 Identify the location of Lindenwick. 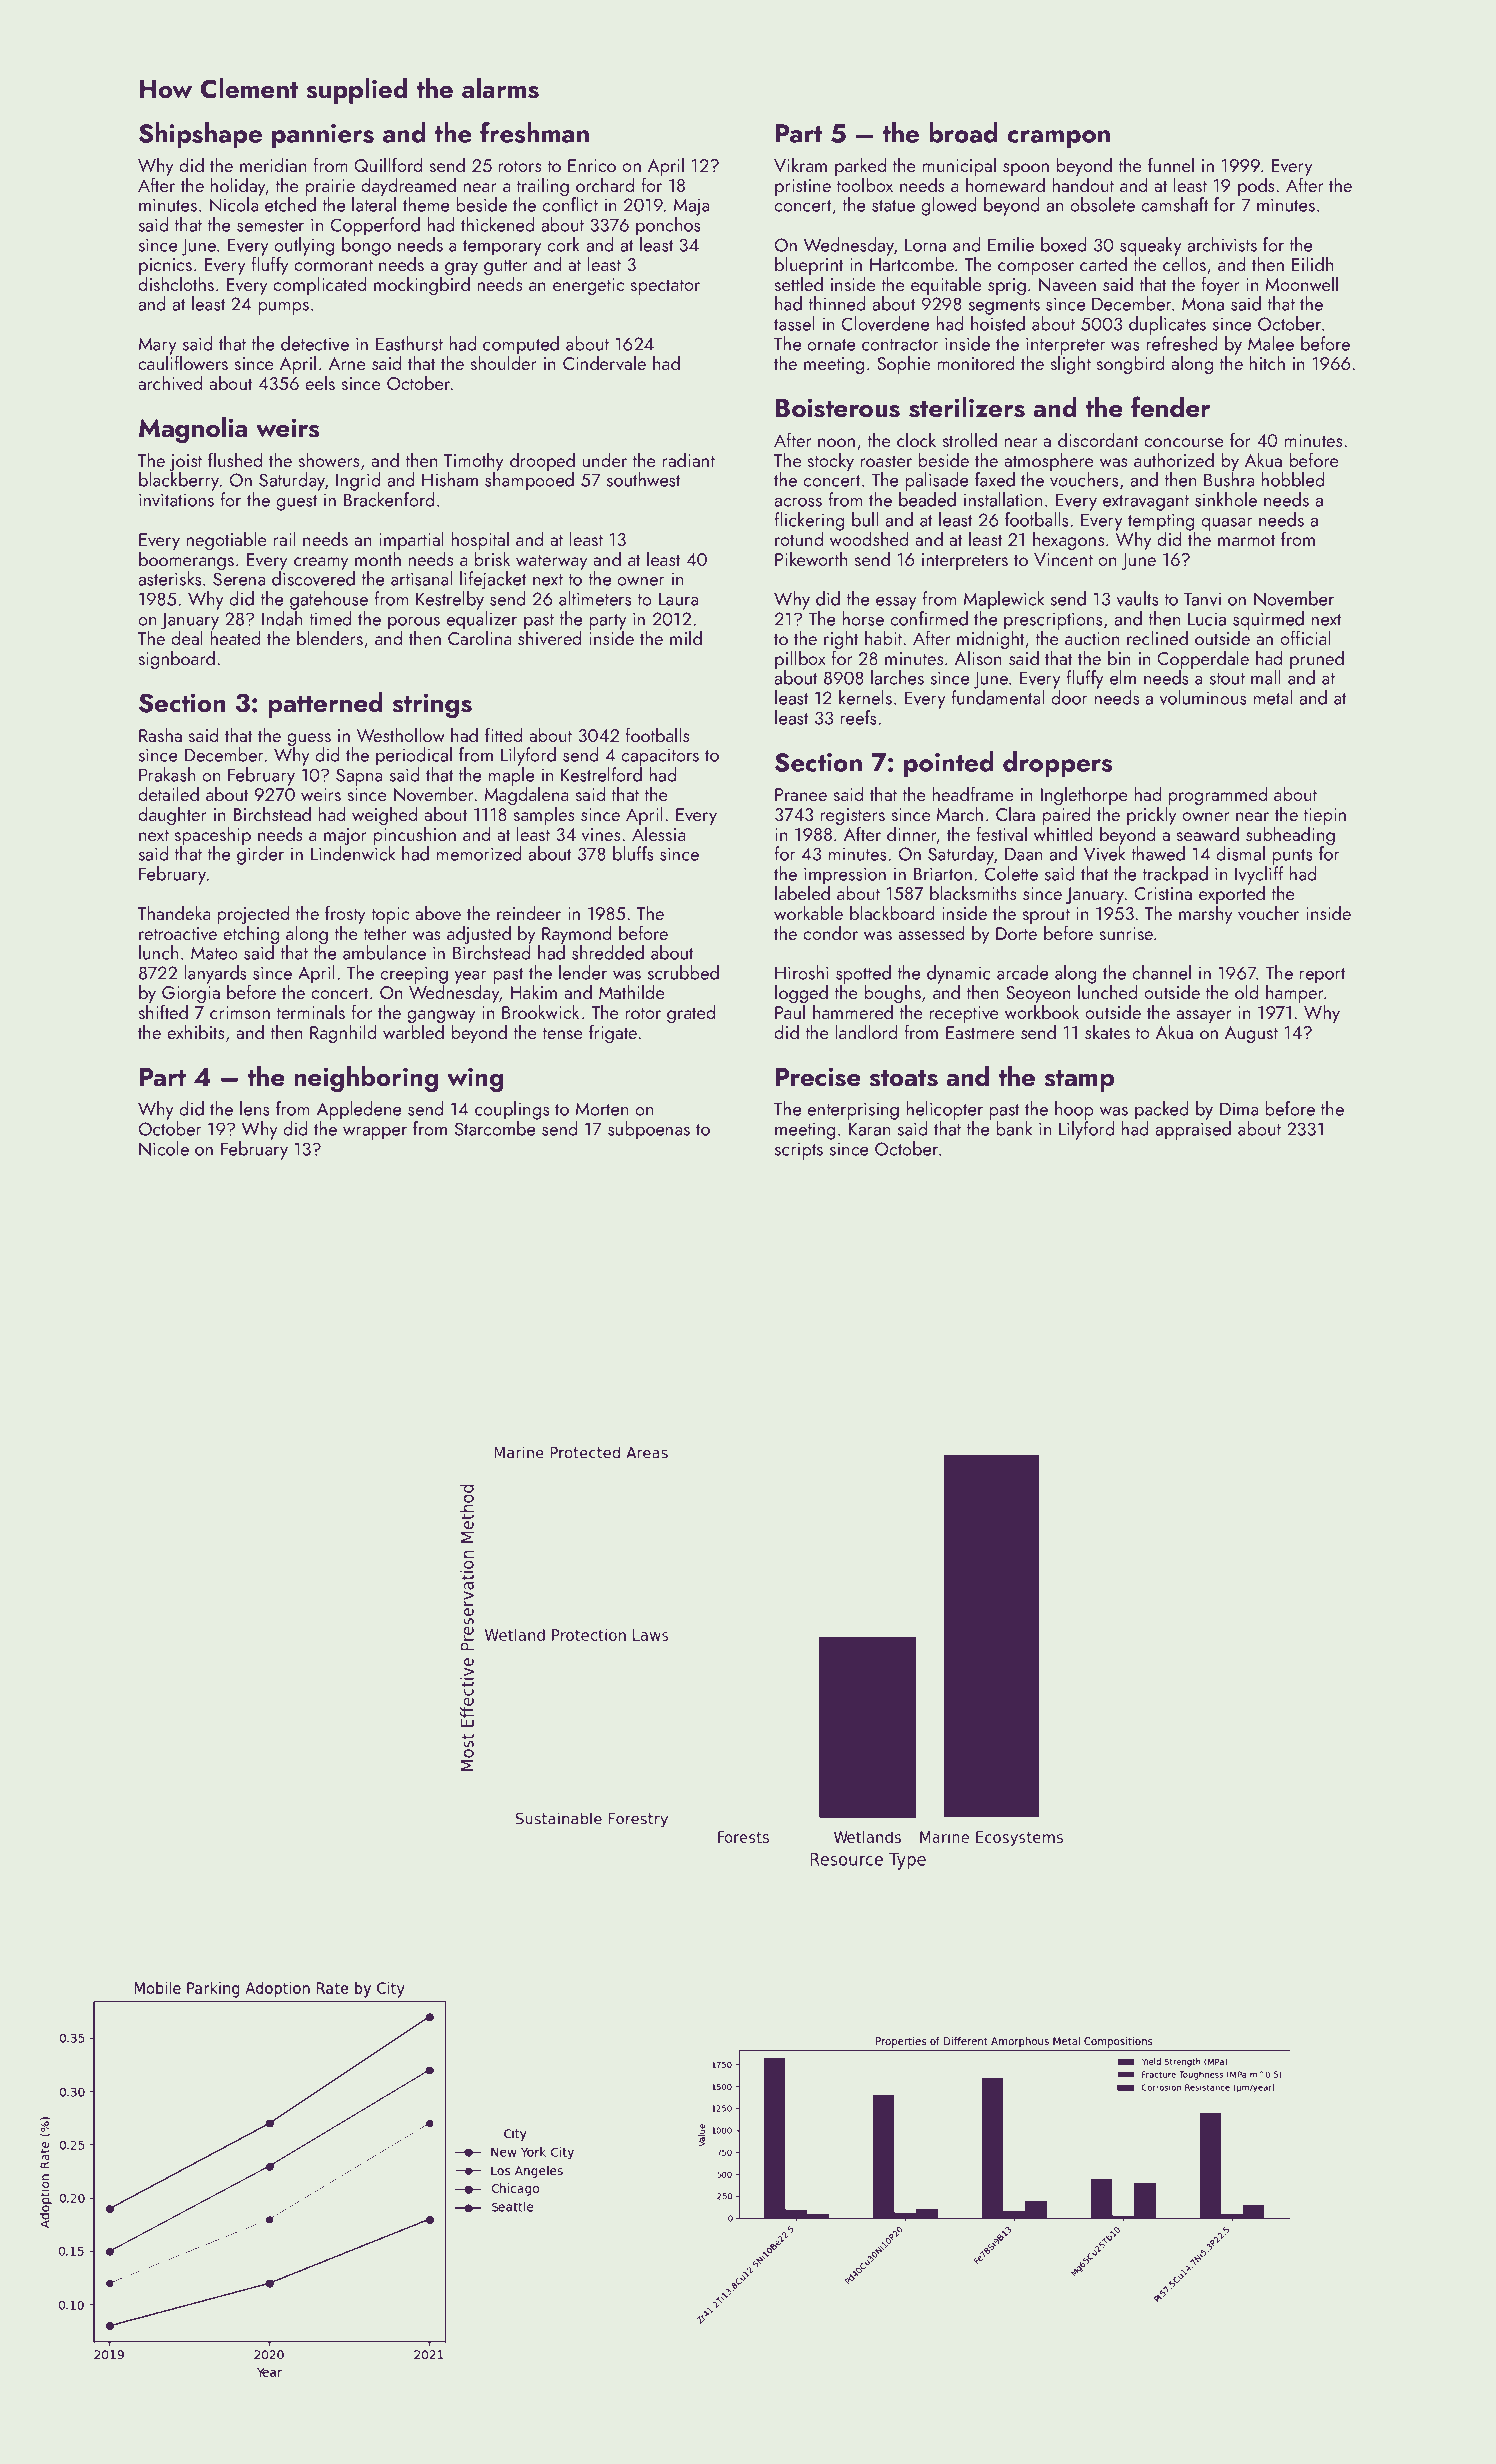
(353, 853).
